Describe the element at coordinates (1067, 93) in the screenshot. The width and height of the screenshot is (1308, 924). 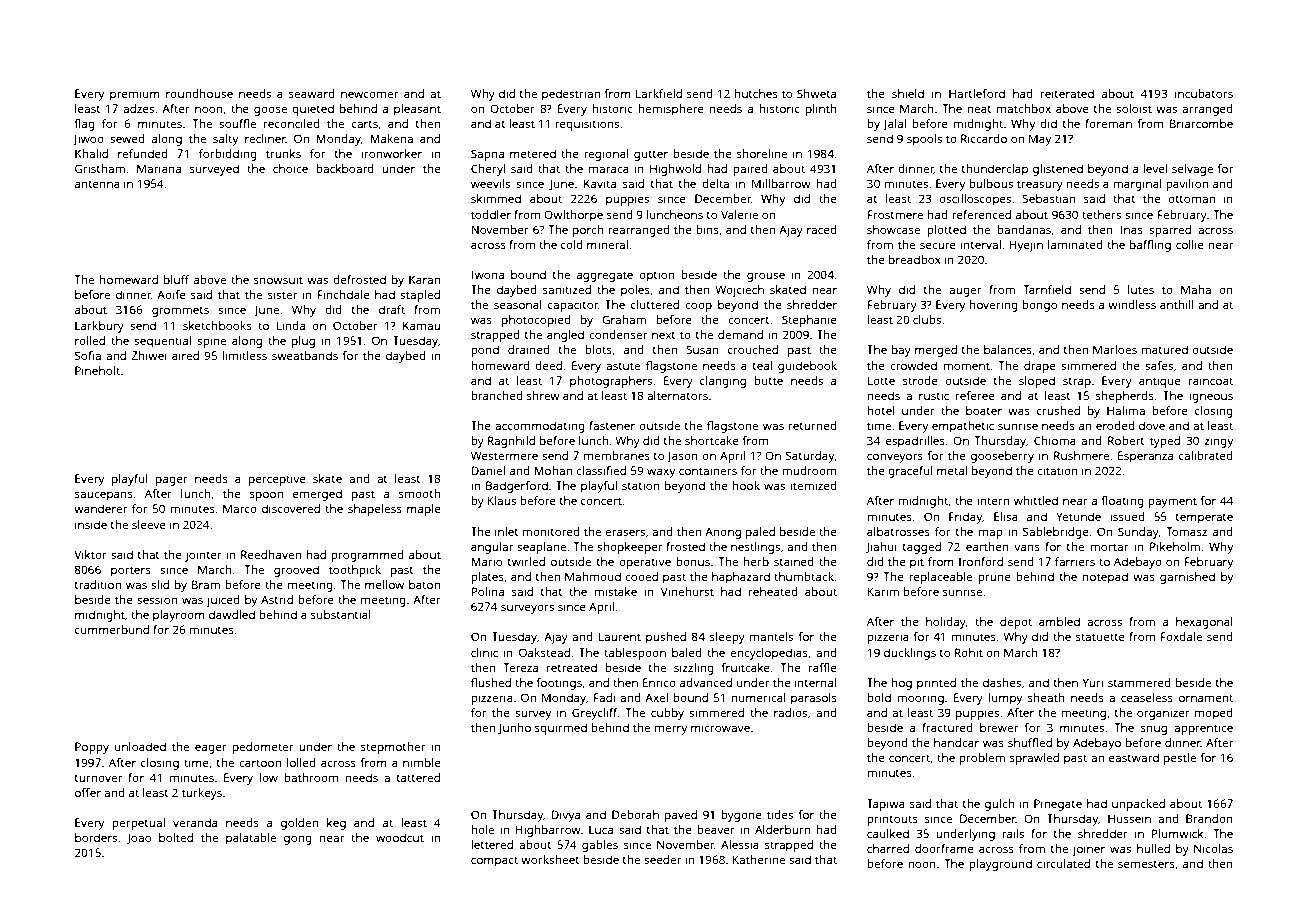
I see `reiterated` at that location.
